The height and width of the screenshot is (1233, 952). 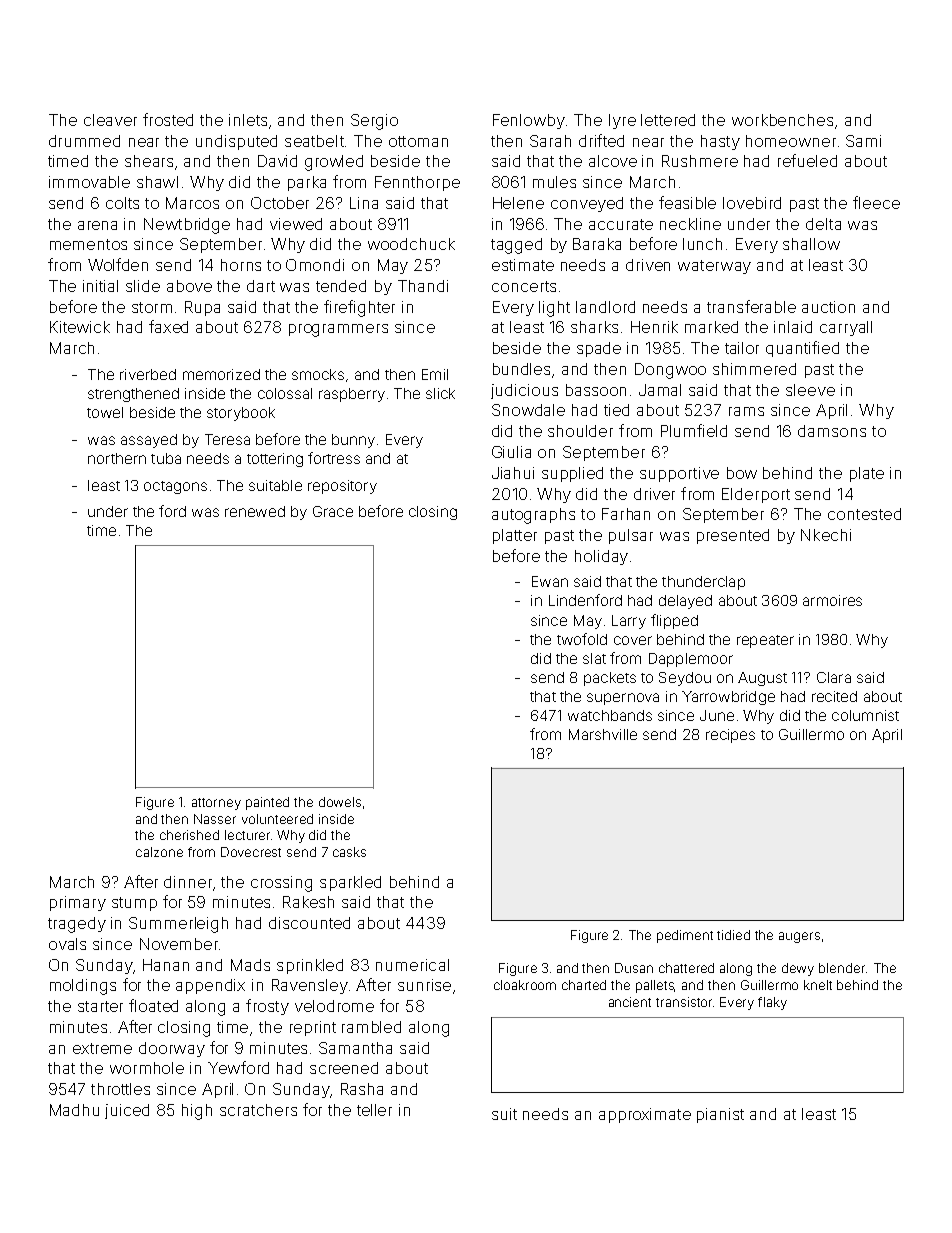 I want to click on Marshville, so click(x=603, y=734).
